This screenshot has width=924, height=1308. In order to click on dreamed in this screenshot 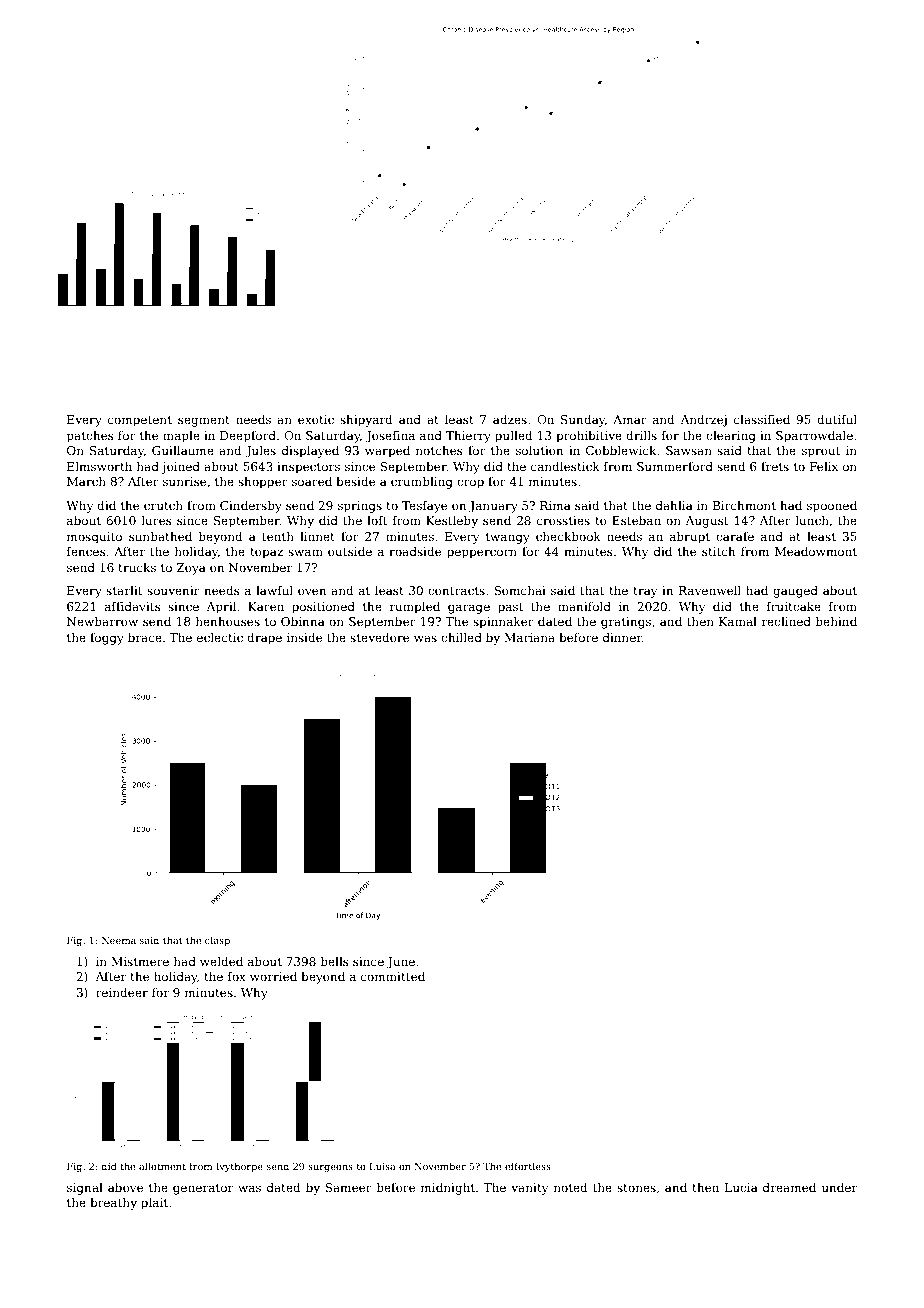, I will do `click(789, 1187)`.
